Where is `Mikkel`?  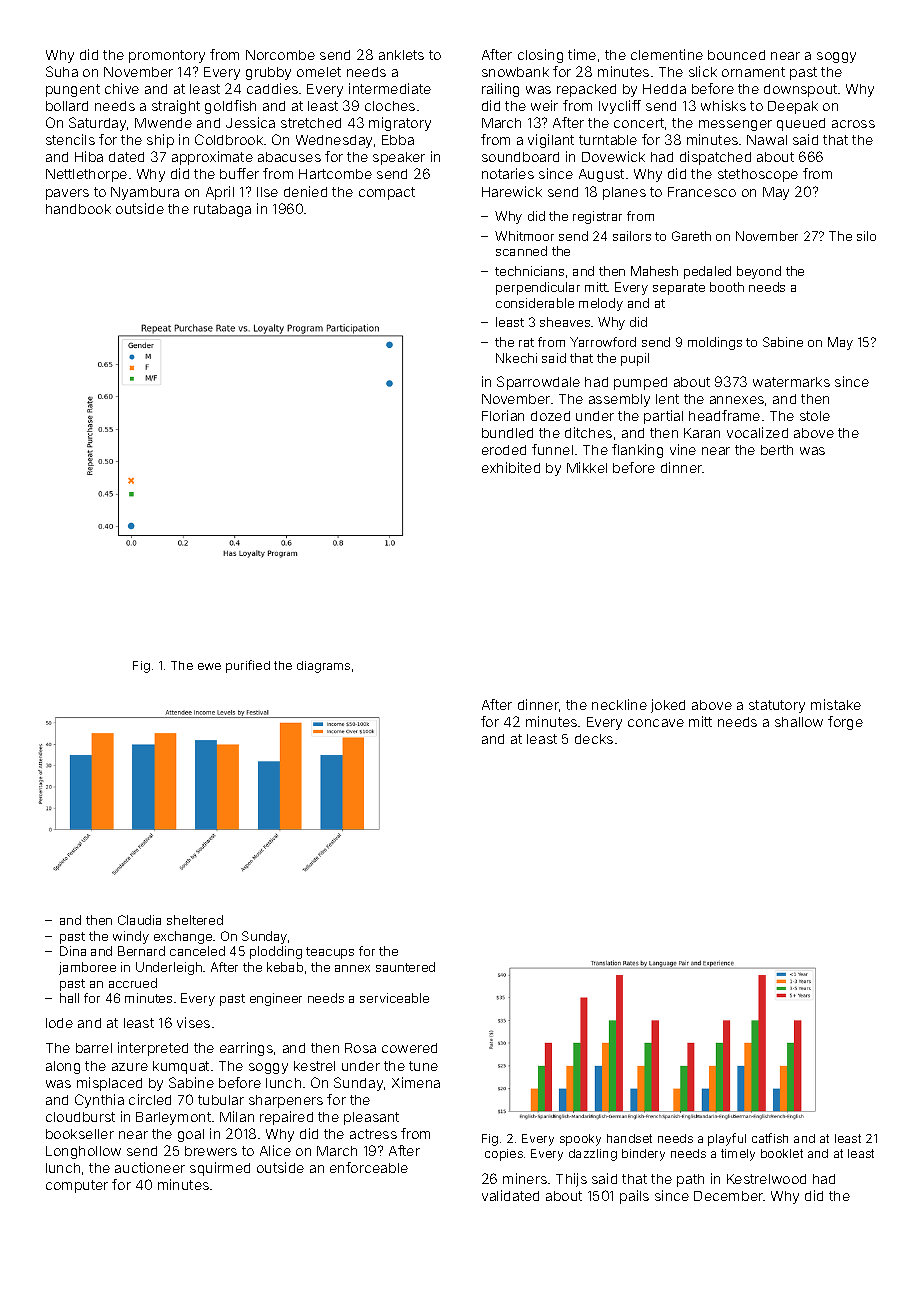 Mikkel is located at coordinates (587, 467).
